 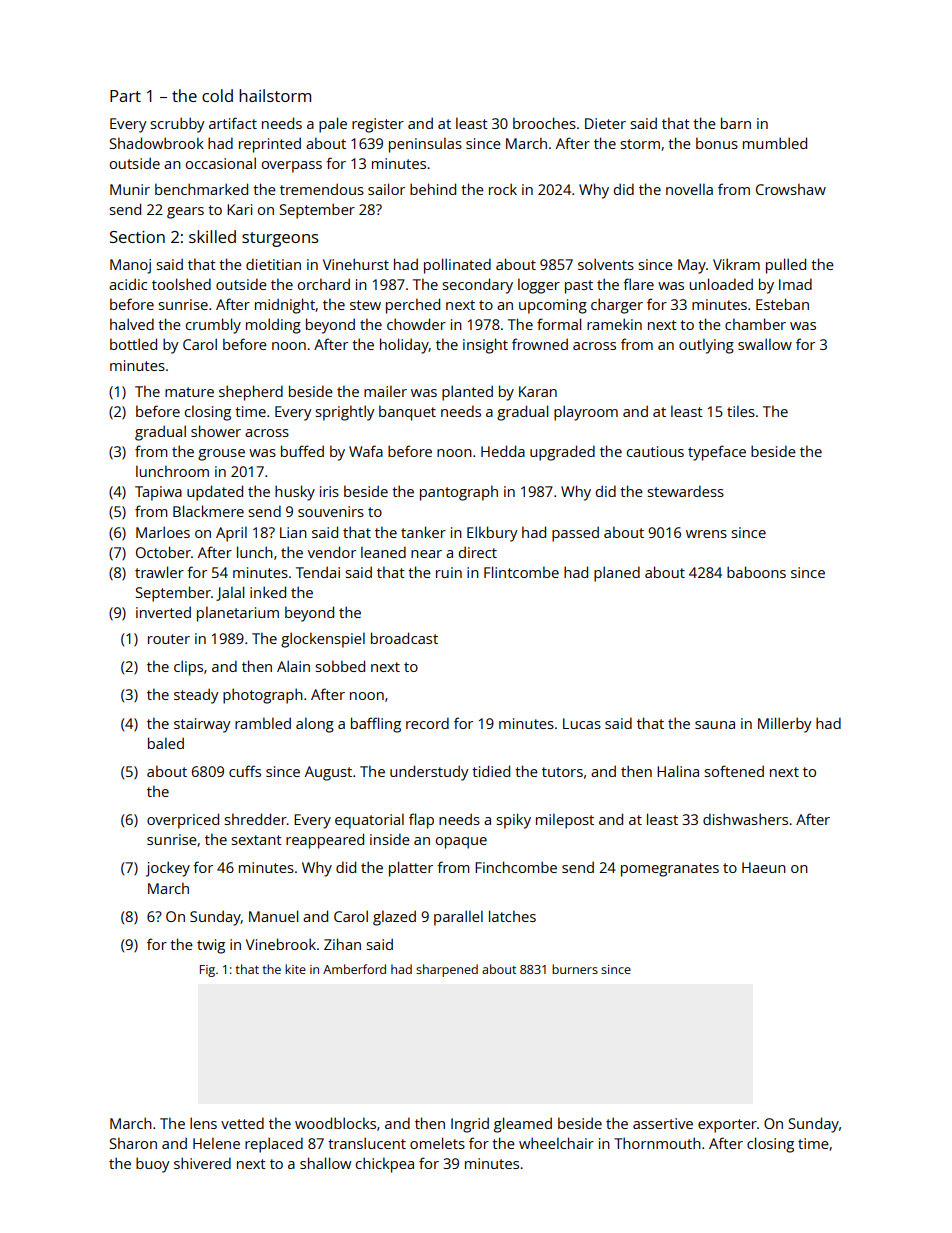 What do you see at coordinates (605, 123) in the screenshot?
I see `Dieter` at bounding box center [605, 123].
